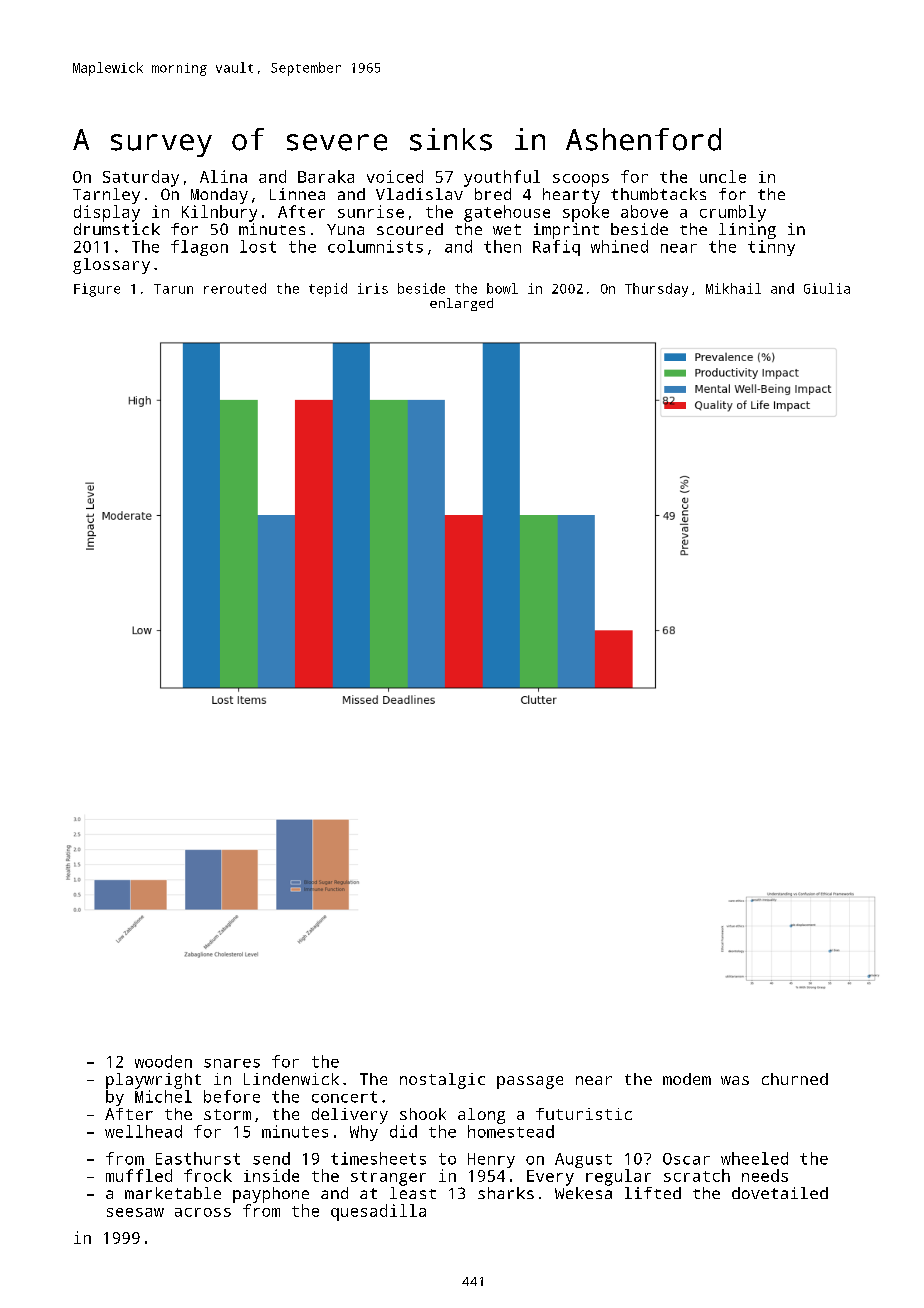  I want to click on before, so click(232, 1096).
